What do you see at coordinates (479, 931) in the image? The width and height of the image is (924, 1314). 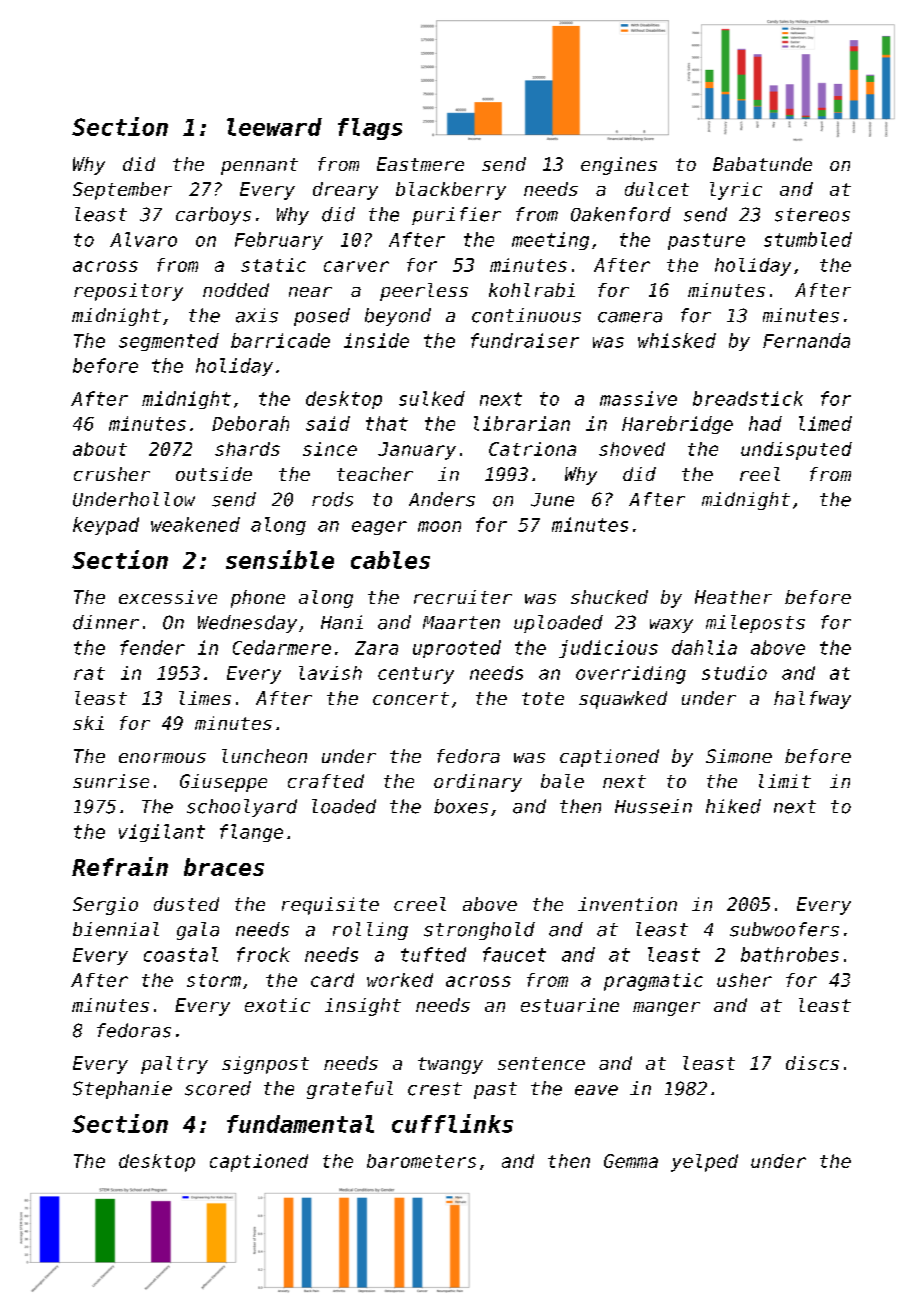 I see `stronghold` at bounding box center [479, 931].
